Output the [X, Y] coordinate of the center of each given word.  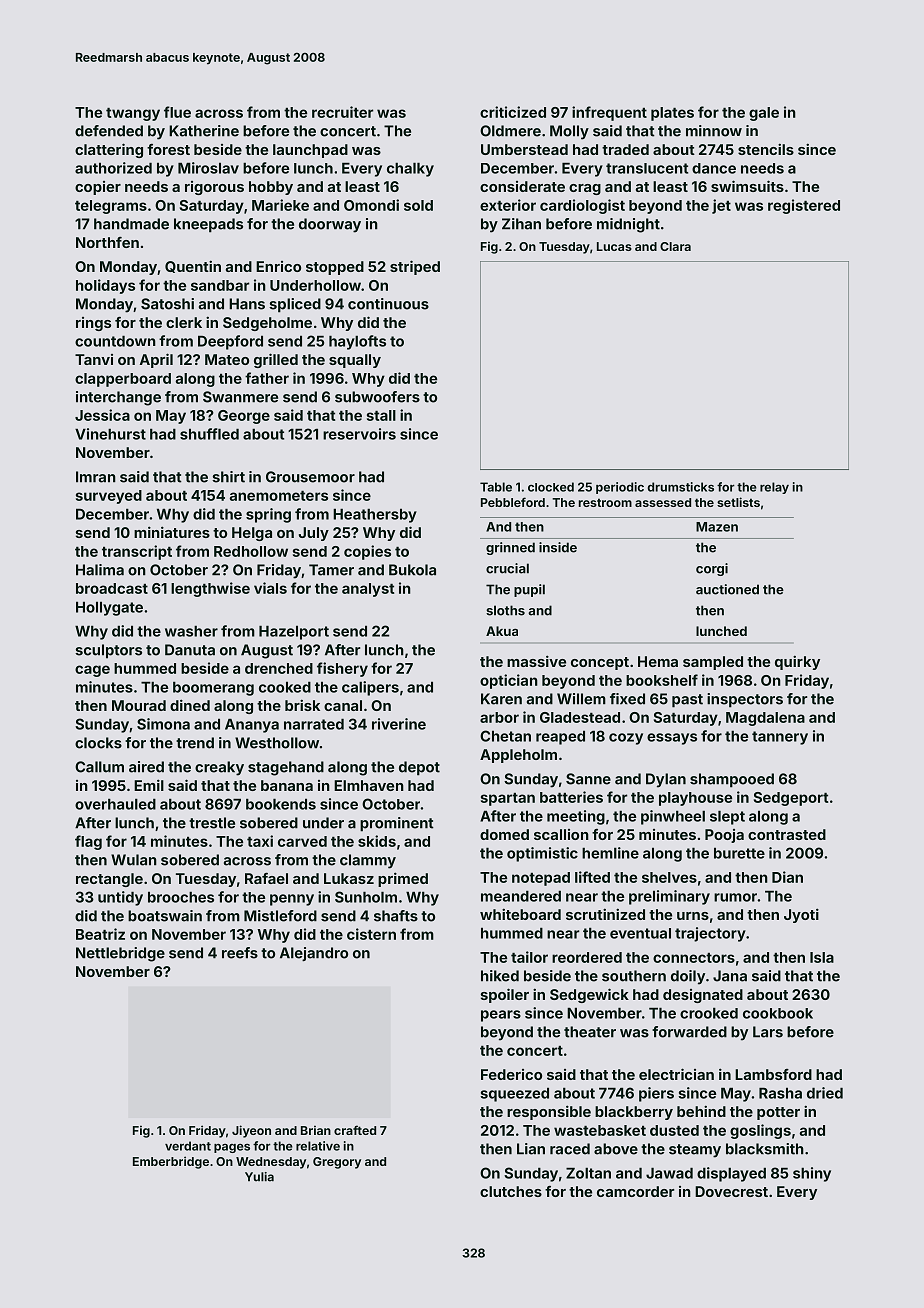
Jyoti [801, 915]
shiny [812, 1174]
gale [764, 114]
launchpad [310, 151]
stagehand [286, 768]
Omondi [371, 205]
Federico [511, 1074]
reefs [240, 953]
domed [504, 834]
